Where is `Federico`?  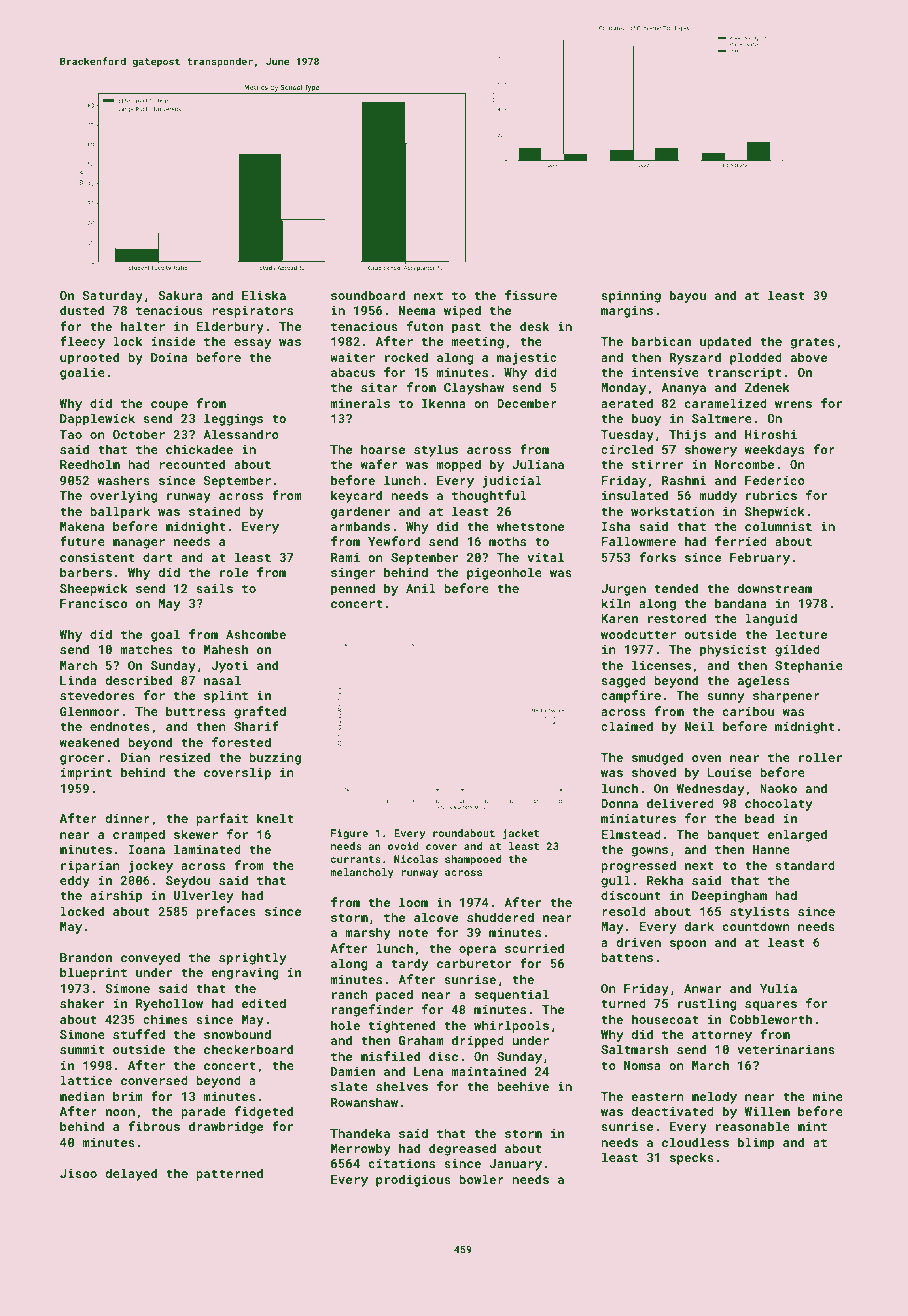 Federico is located at coordinates (775, 480).
